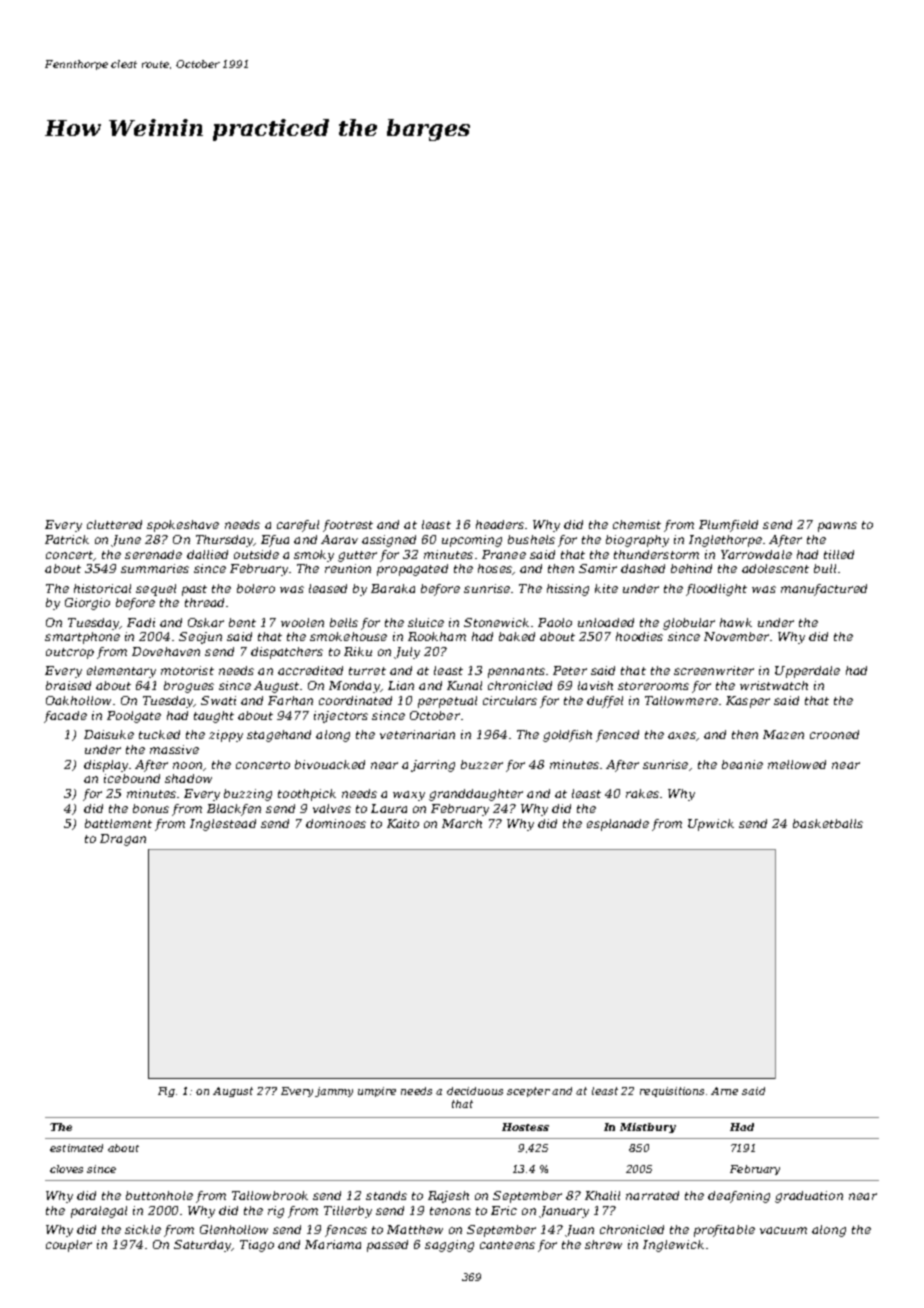 The image size is (924, 1308). Describe the element at coordinates (618, 825) in the screenshot. I see `esplanade` at that location.
